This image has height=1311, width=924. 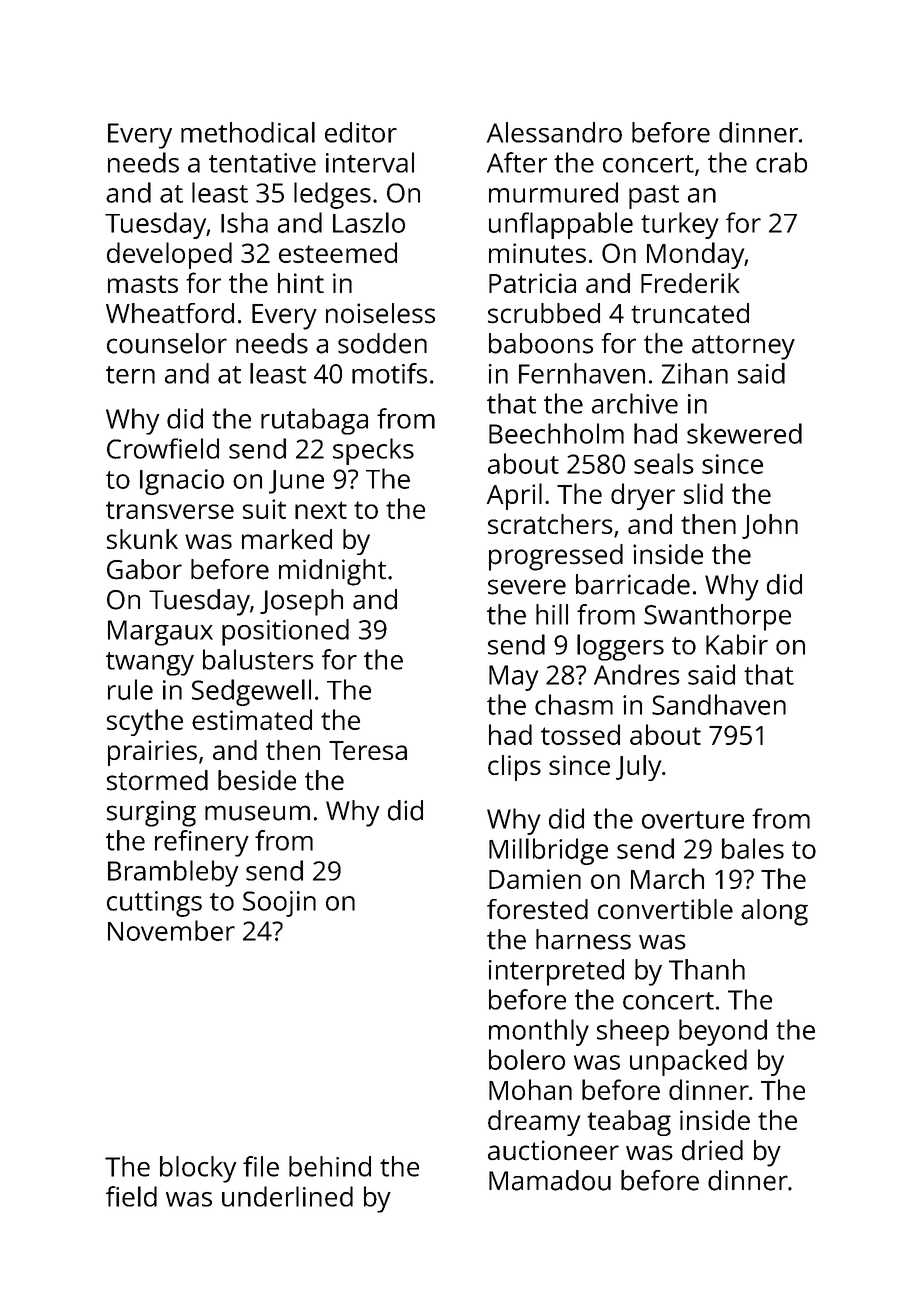 What do you see at coordinates (561, 225) in the image?
I see `unflappable` at bounding box center [561, 225].
